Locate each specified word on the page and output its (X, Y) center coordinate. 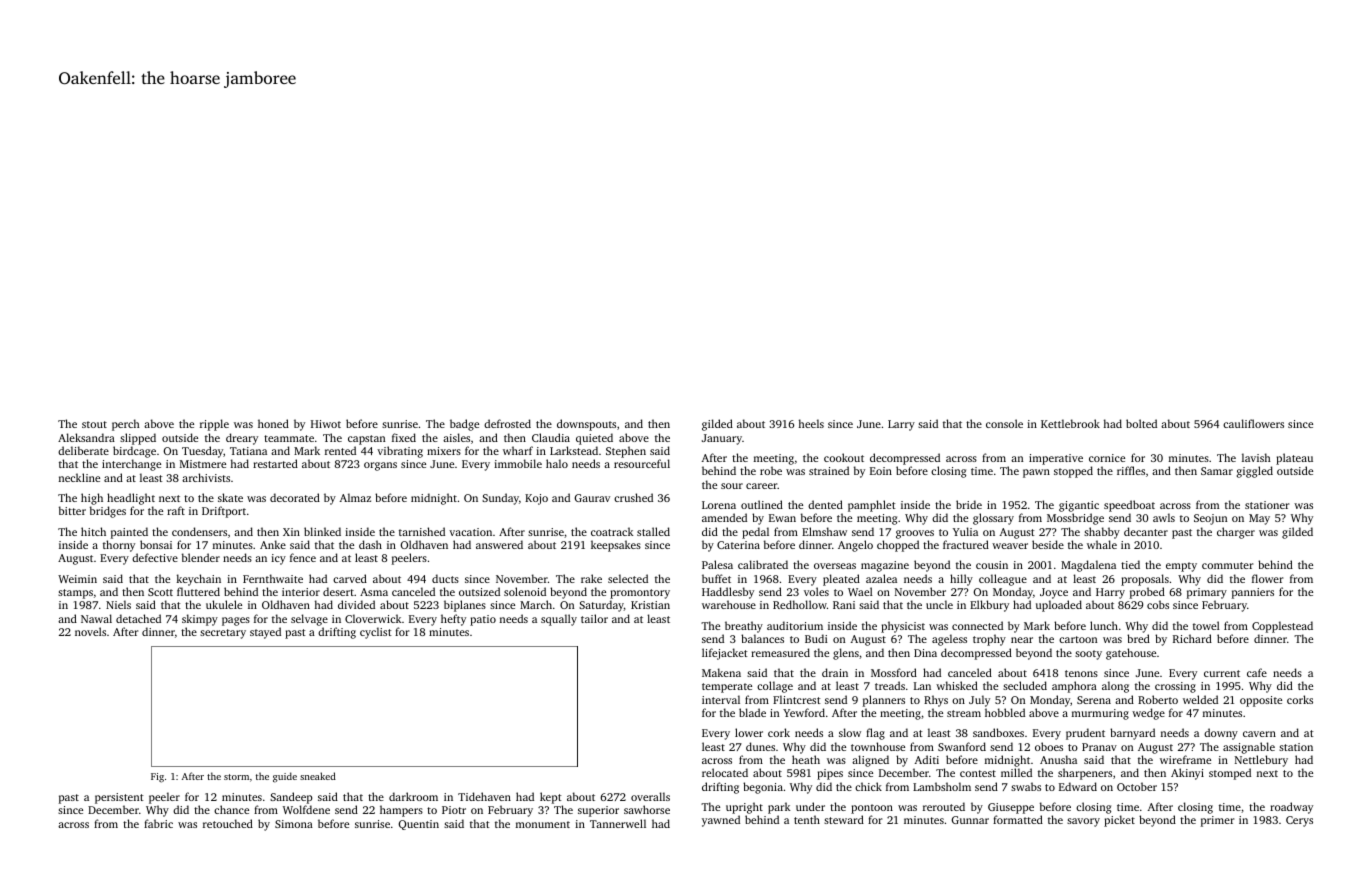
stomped (1230, 774)
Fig (157, 778)
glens (846, 654)
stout (94, 424)
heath (806, 759)
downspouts (586, 425)
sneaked (318, 776)
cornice (1107, 458)
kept (551, 798)
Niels (118, 604)
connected (977, 625)
